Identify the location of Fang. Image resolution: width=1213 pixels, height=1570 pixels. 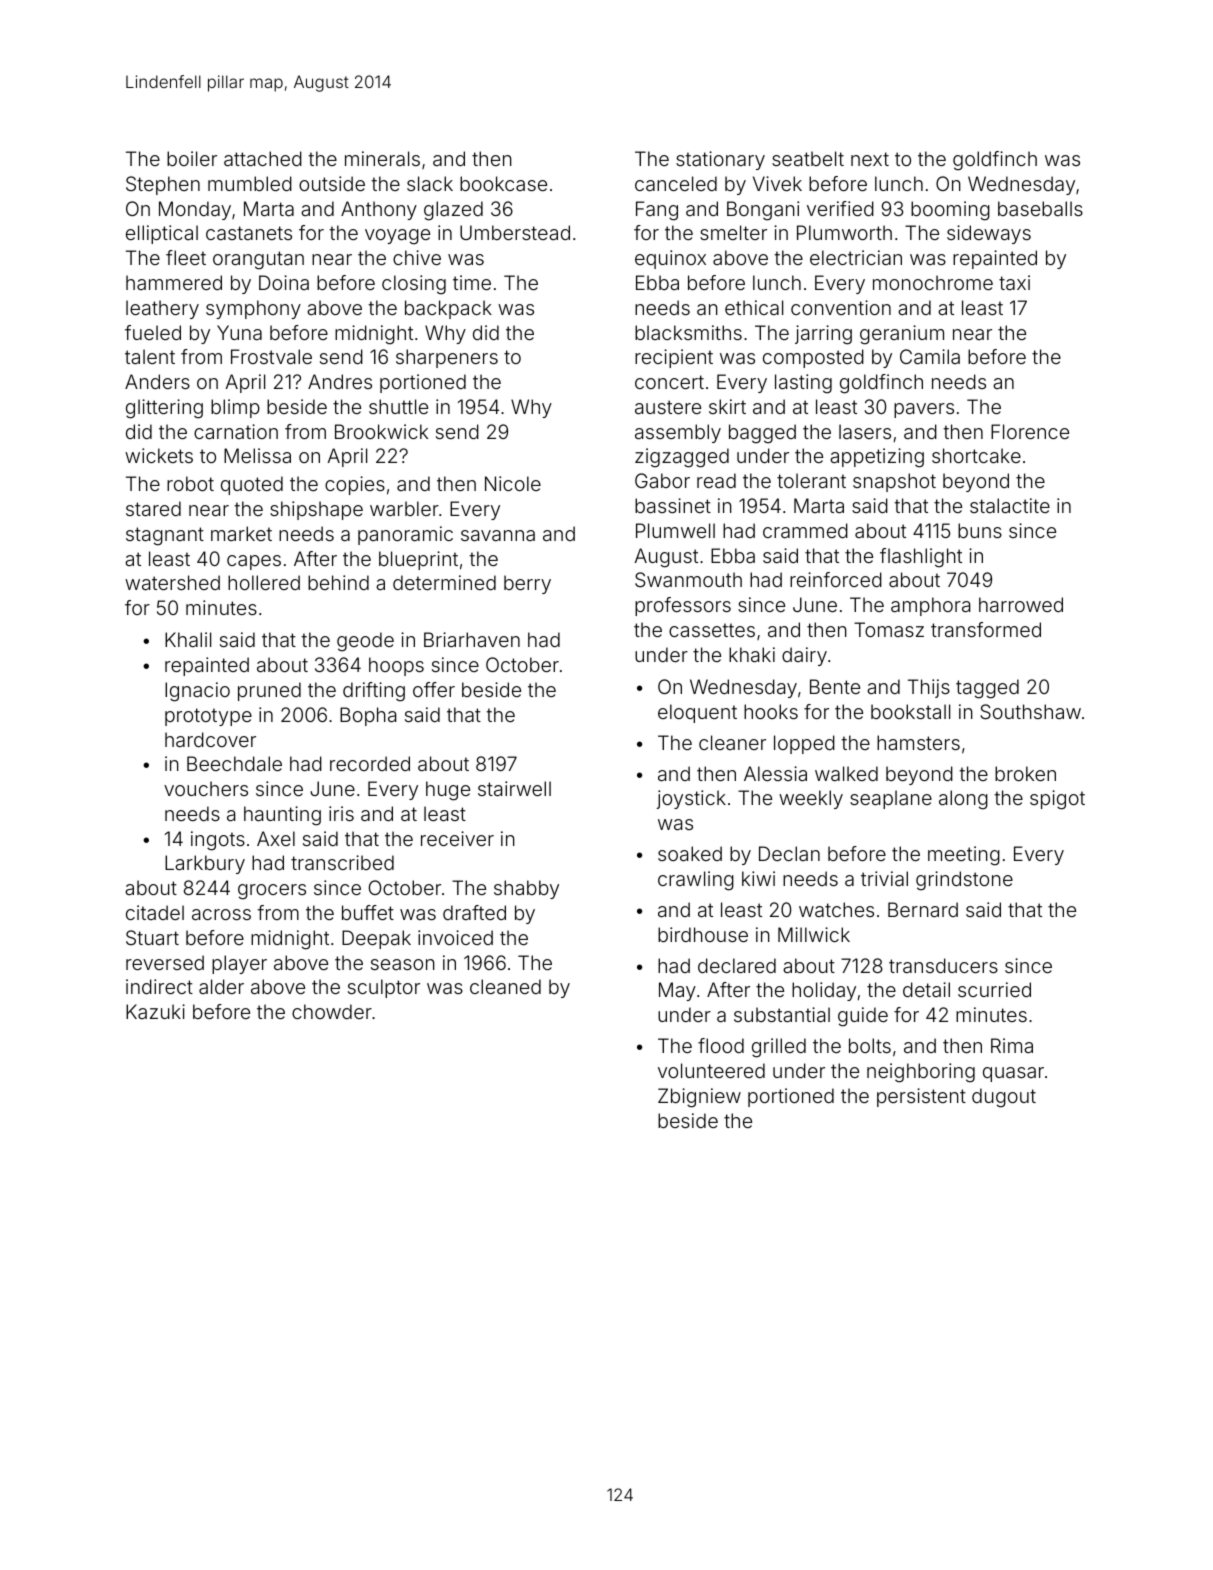
(657, 211).
